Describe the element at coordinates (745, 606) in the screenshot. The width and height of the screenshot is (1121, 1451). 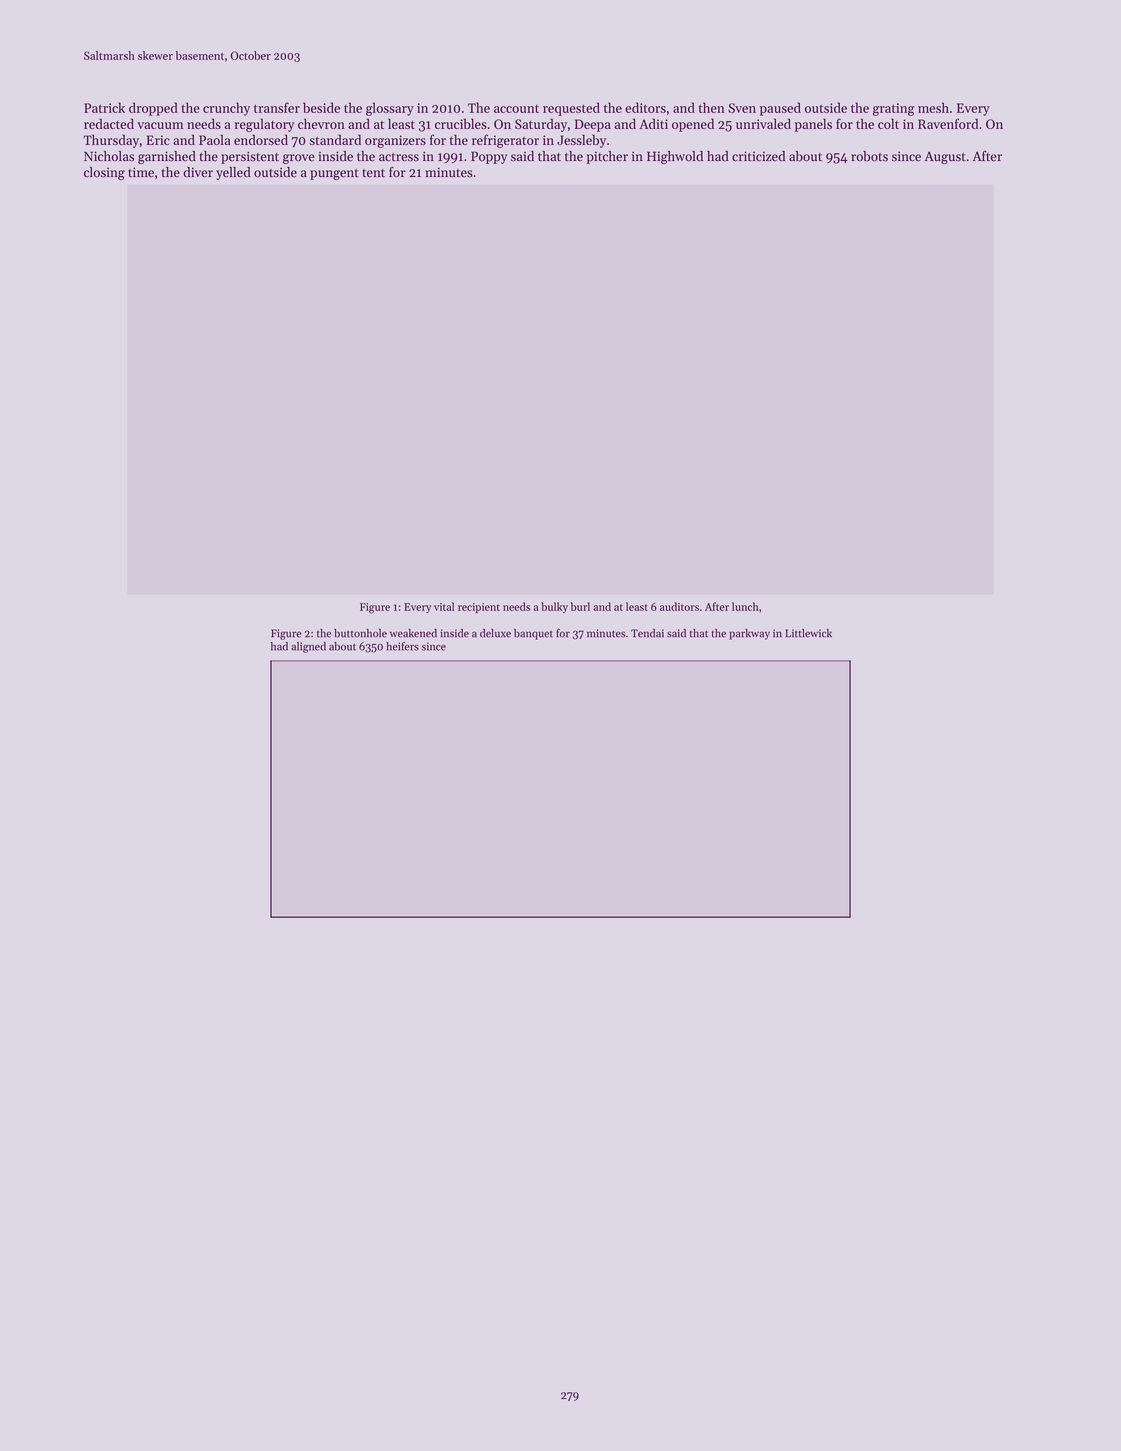
I see `lunch` at that location.
